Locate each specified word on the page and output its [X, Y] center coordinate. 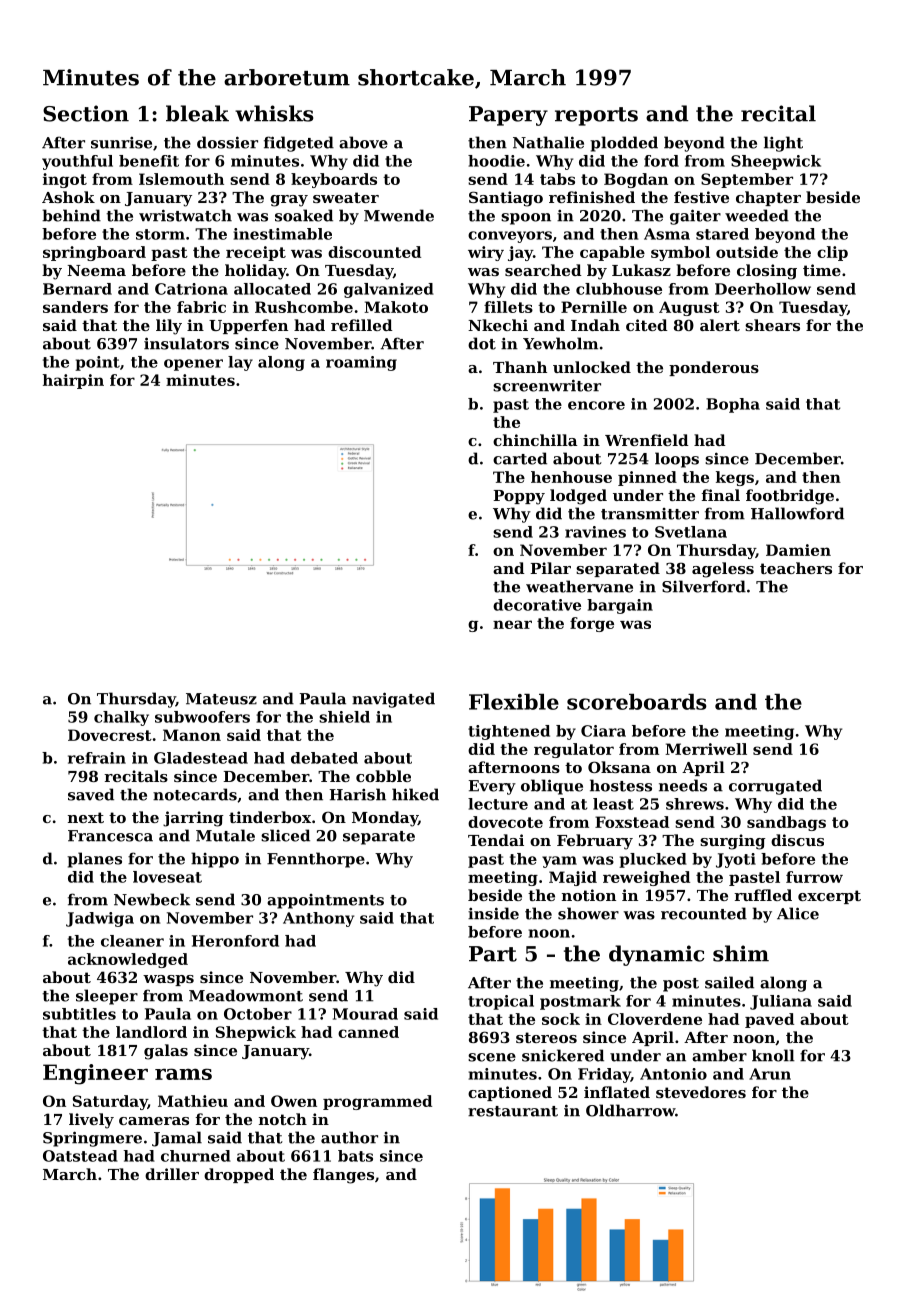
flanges [343, 1176]
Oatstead [80, 1156]
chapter [768, 198]
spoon [526, 219]
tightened [509, 732]
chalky [121, 718]
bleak [197, 113]
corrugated [775, 787]
